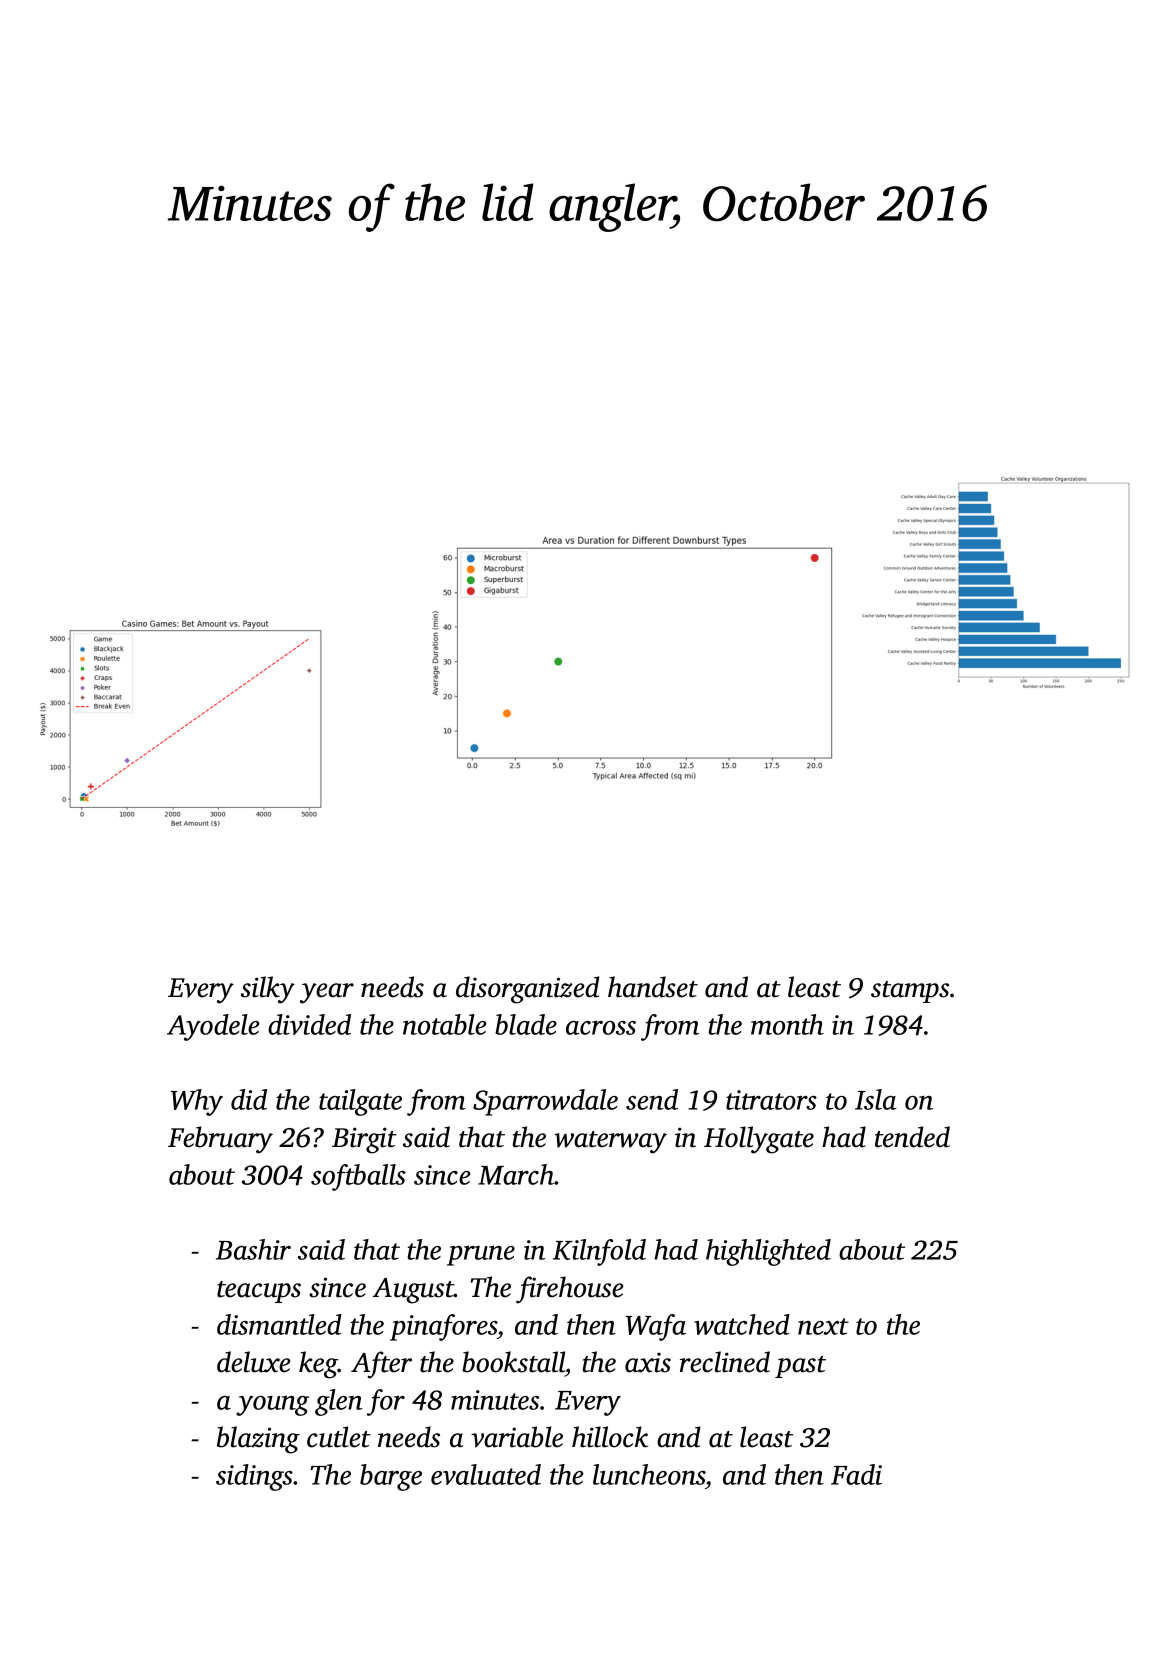 The image size is (1165, 1654). I want to click on disorganized, so click(528, 990).
